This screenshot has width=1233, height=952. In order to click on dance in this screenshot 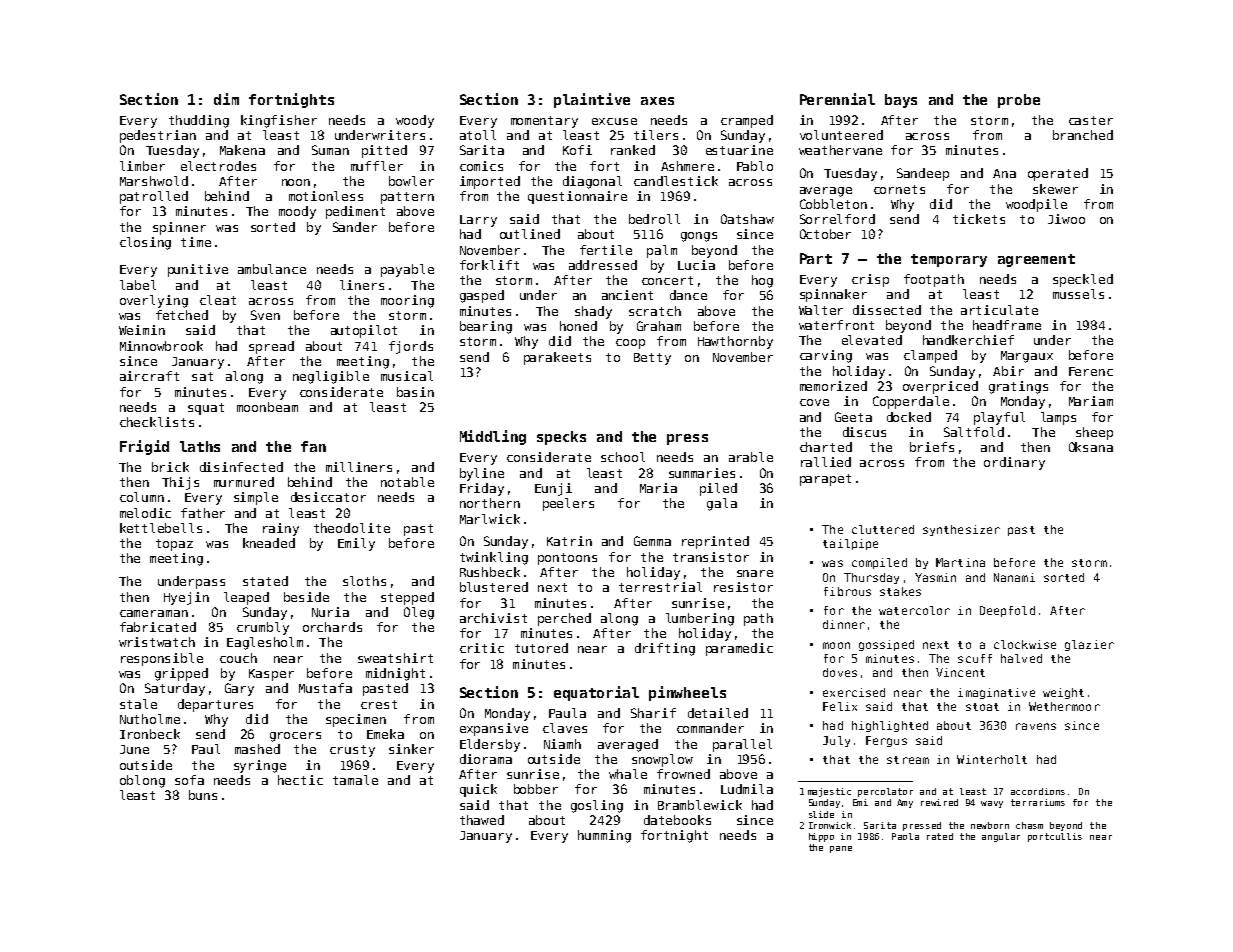, I will do `click(688, 295)`.
